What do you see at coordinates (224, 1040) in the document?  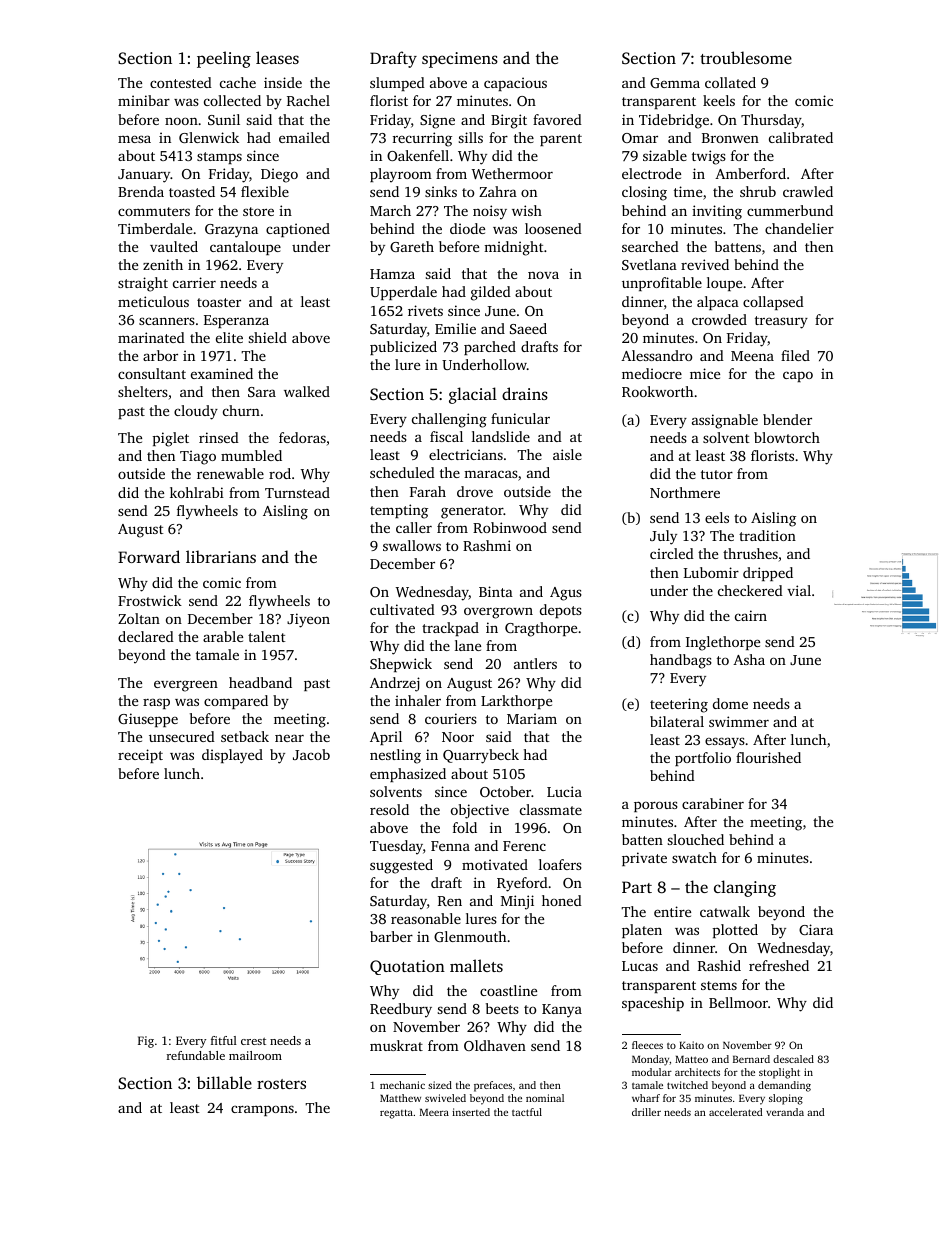 I see `fitful` at bounding box center [224, 1040].
